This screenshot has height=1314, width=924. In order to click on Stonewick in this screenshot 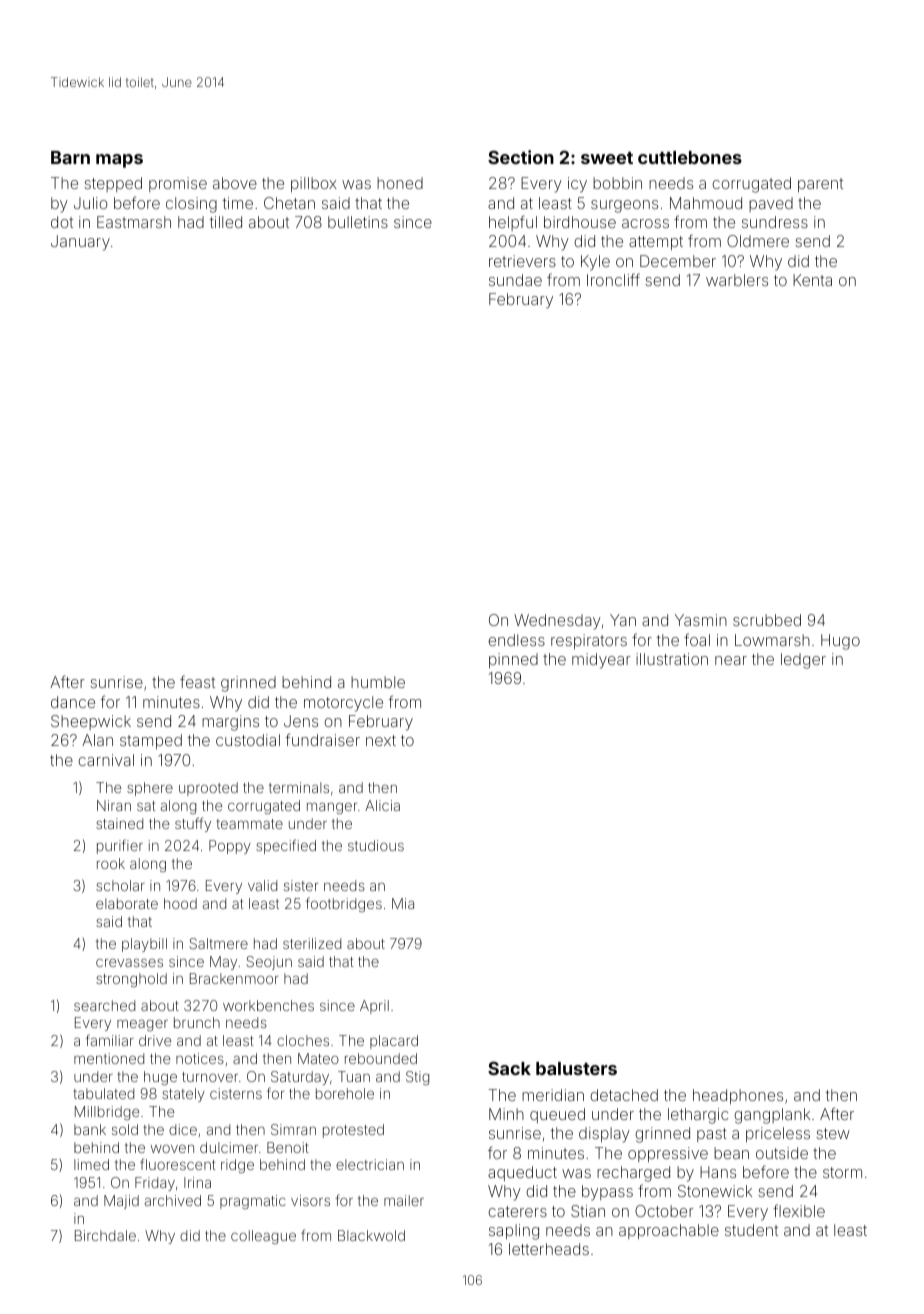, I will do `click(715, 1191)`.
